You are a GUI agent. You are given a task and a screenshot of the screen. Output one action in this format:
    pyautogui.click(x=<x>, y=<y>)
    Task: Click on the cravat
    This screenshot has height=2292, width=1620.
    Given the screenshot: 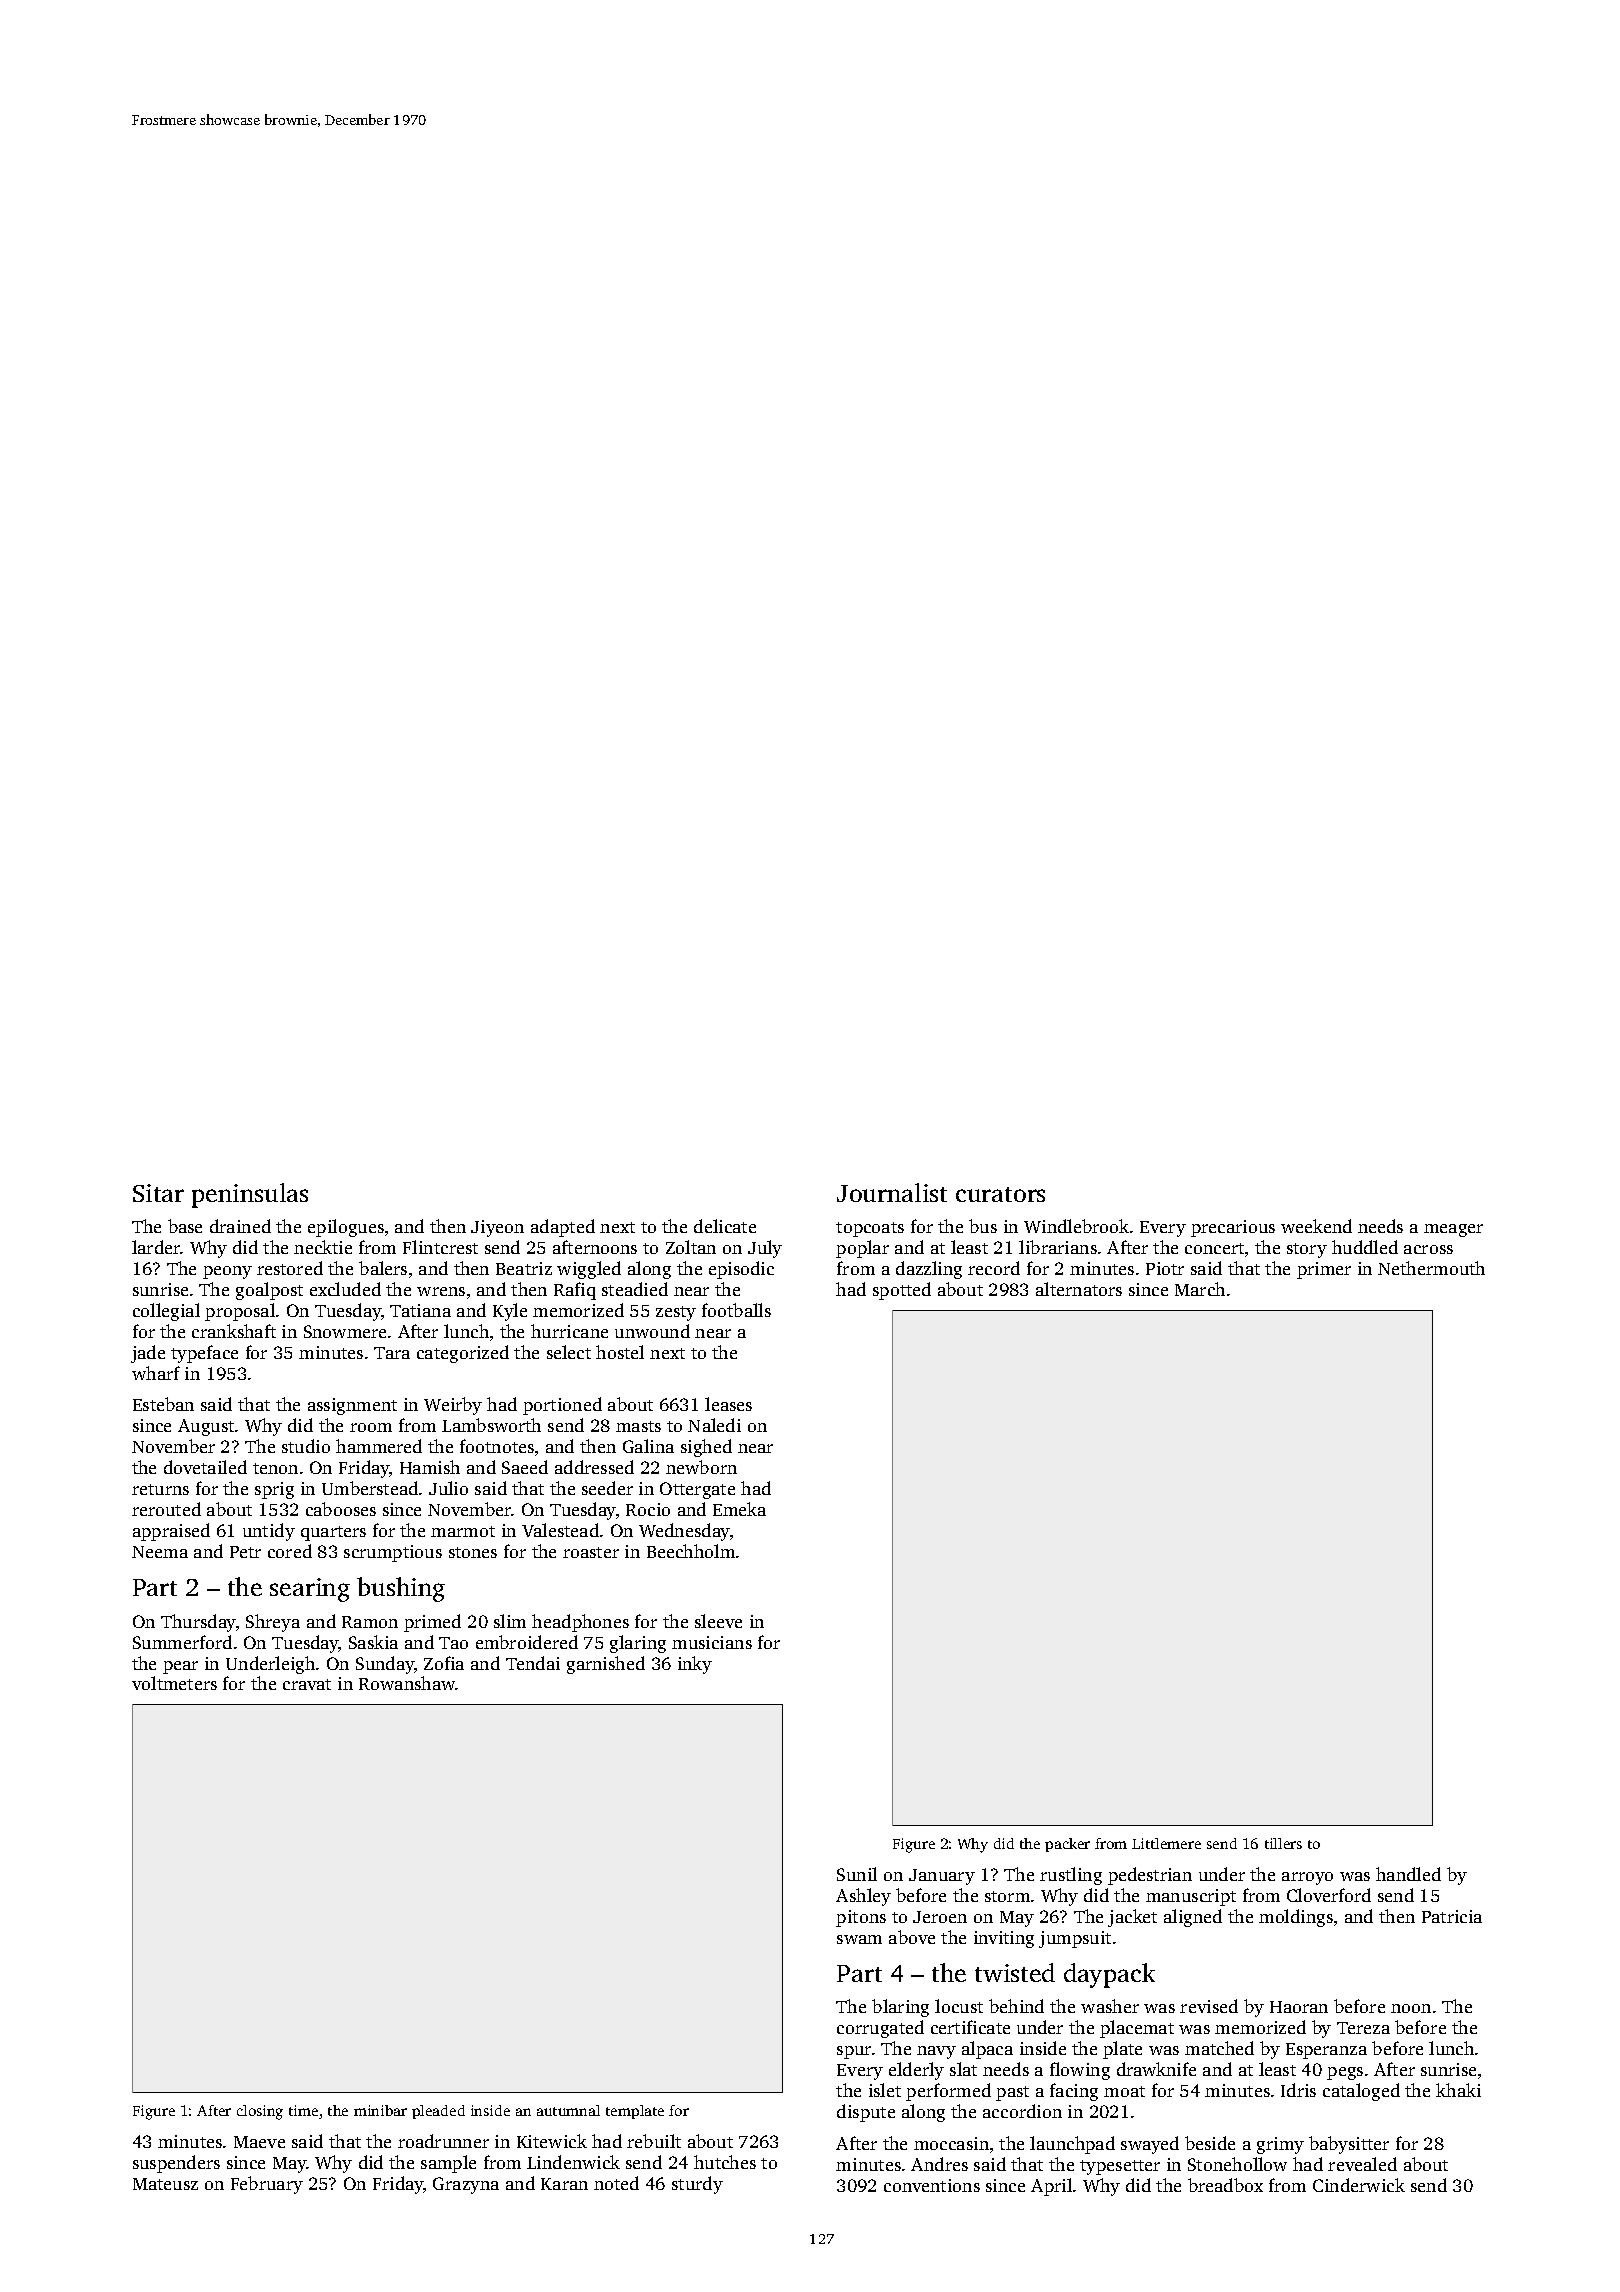 What is the action you would take?
    pyautogui.click(x=307, y=1684)
